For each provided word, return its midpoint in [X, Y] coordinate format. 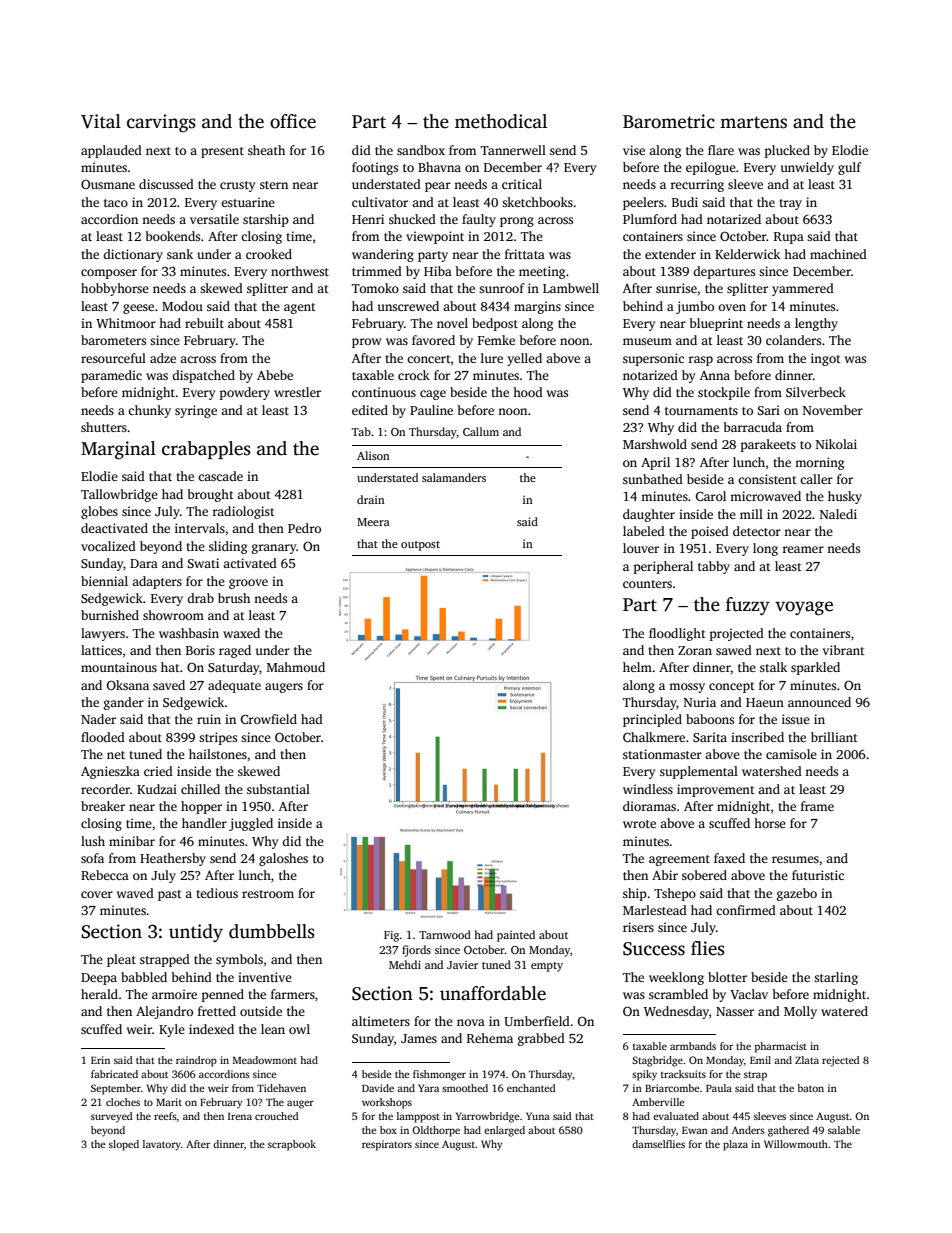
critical [522, 184]
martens [753, 122]
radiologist [243, 512]
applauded [111, 151]
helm [637, 667]
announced [819, 702]
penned [223, 995]
